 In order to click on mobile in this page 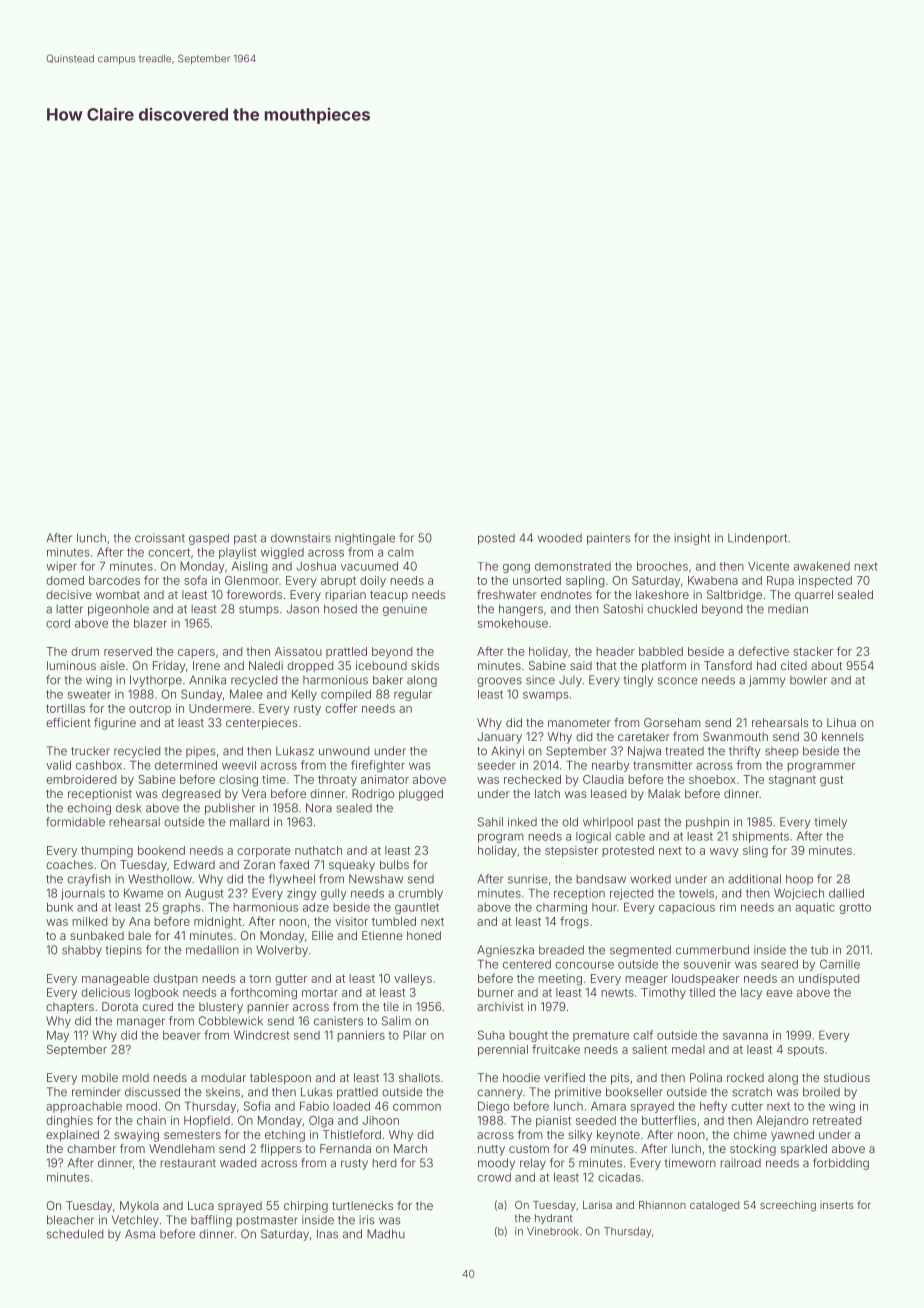, I will do `click(100, 1077)`.
